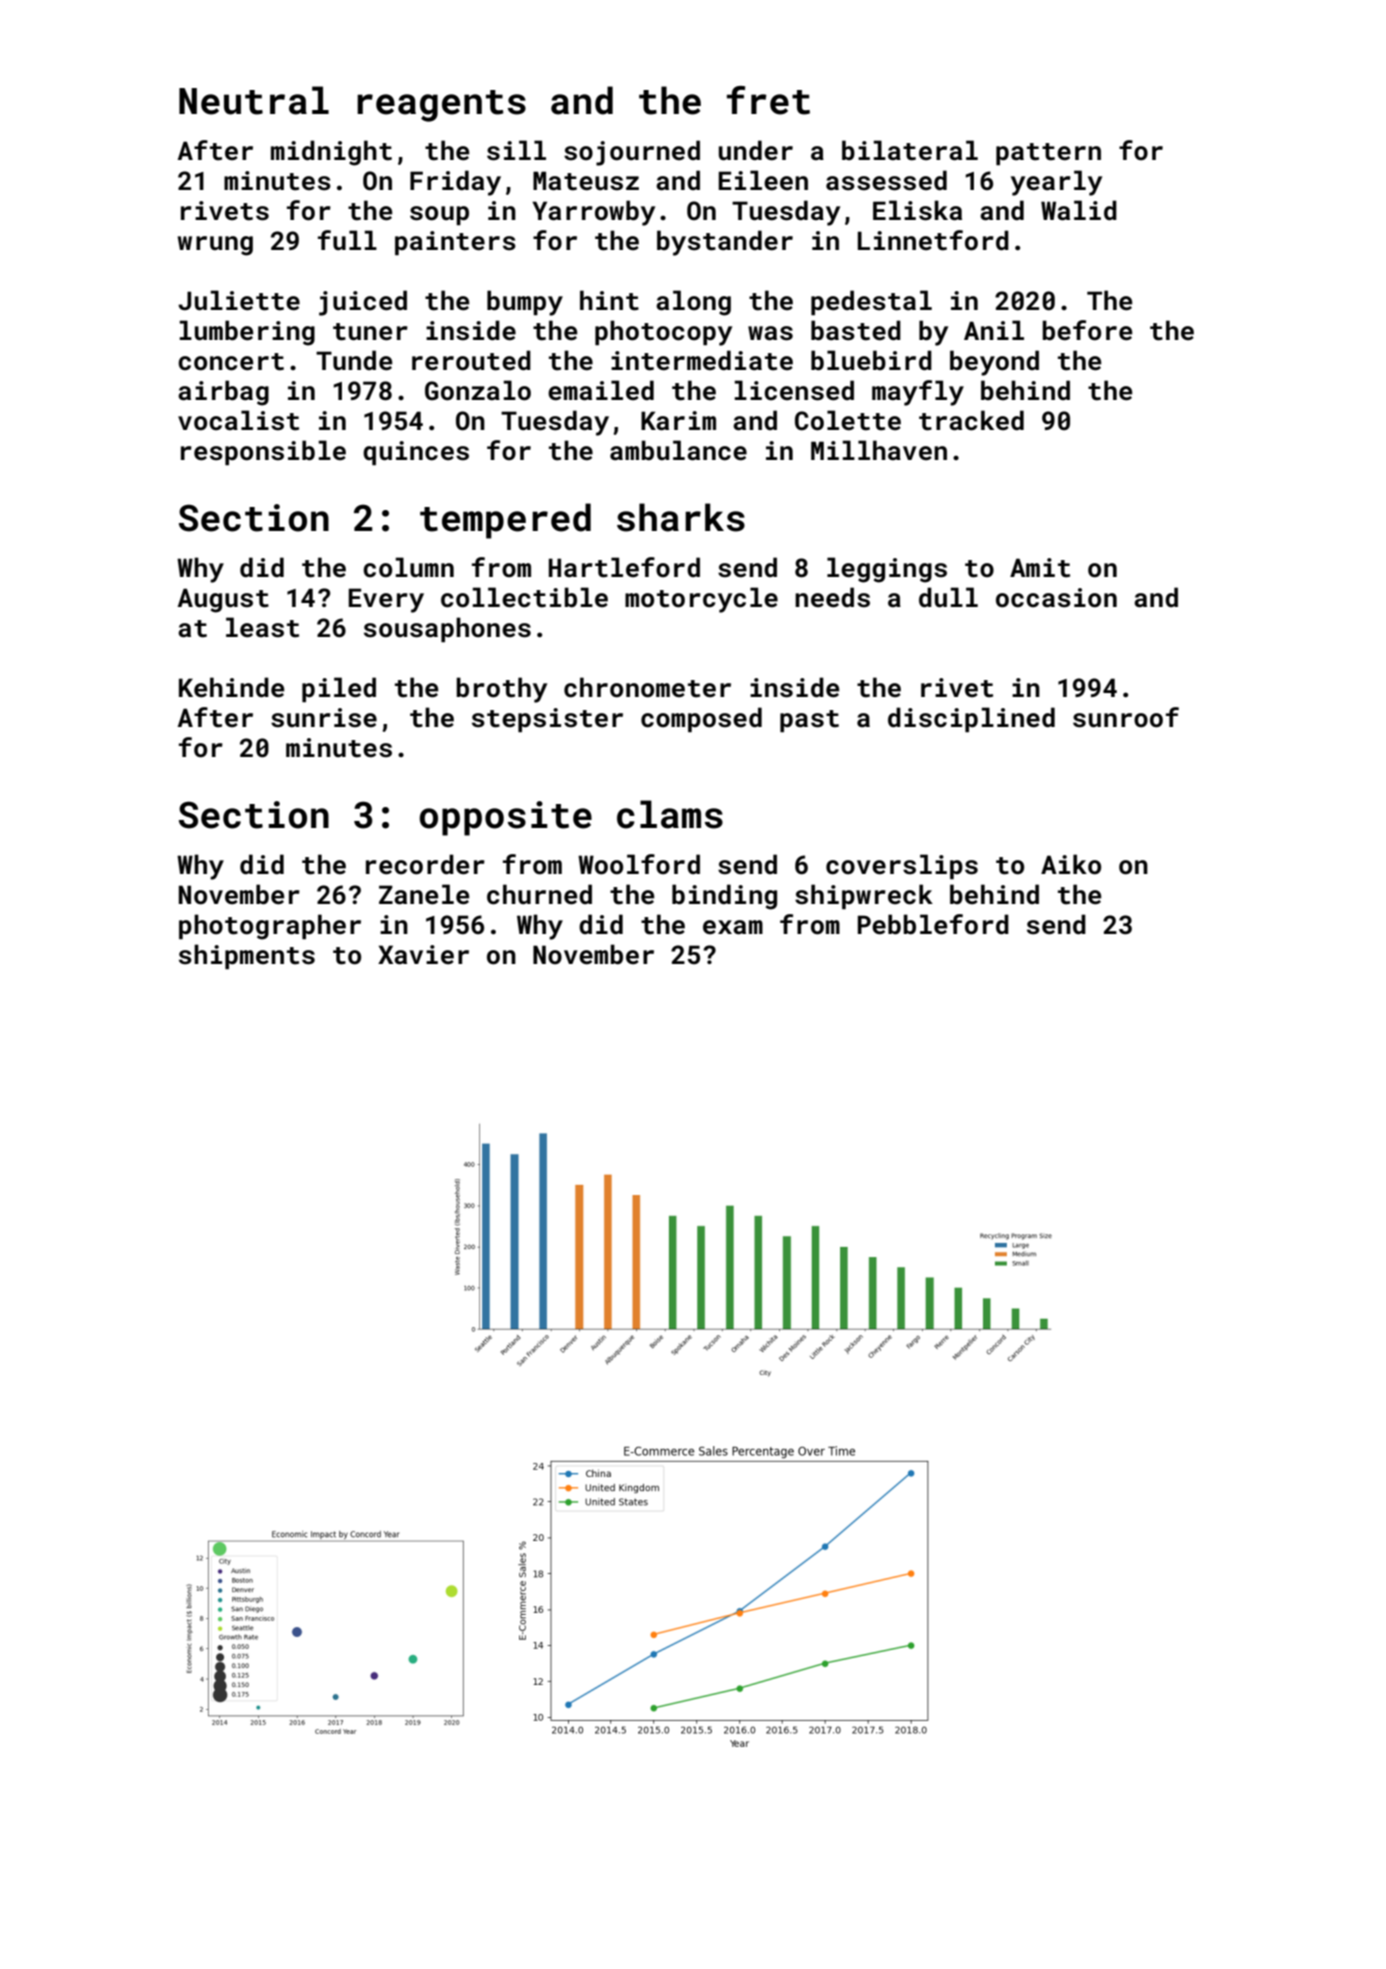 This document has width=1386, height=1969. What do you see at coordinates (1048, 154) in the document?
I see `pattern` at bounding box center [1048, 154].
